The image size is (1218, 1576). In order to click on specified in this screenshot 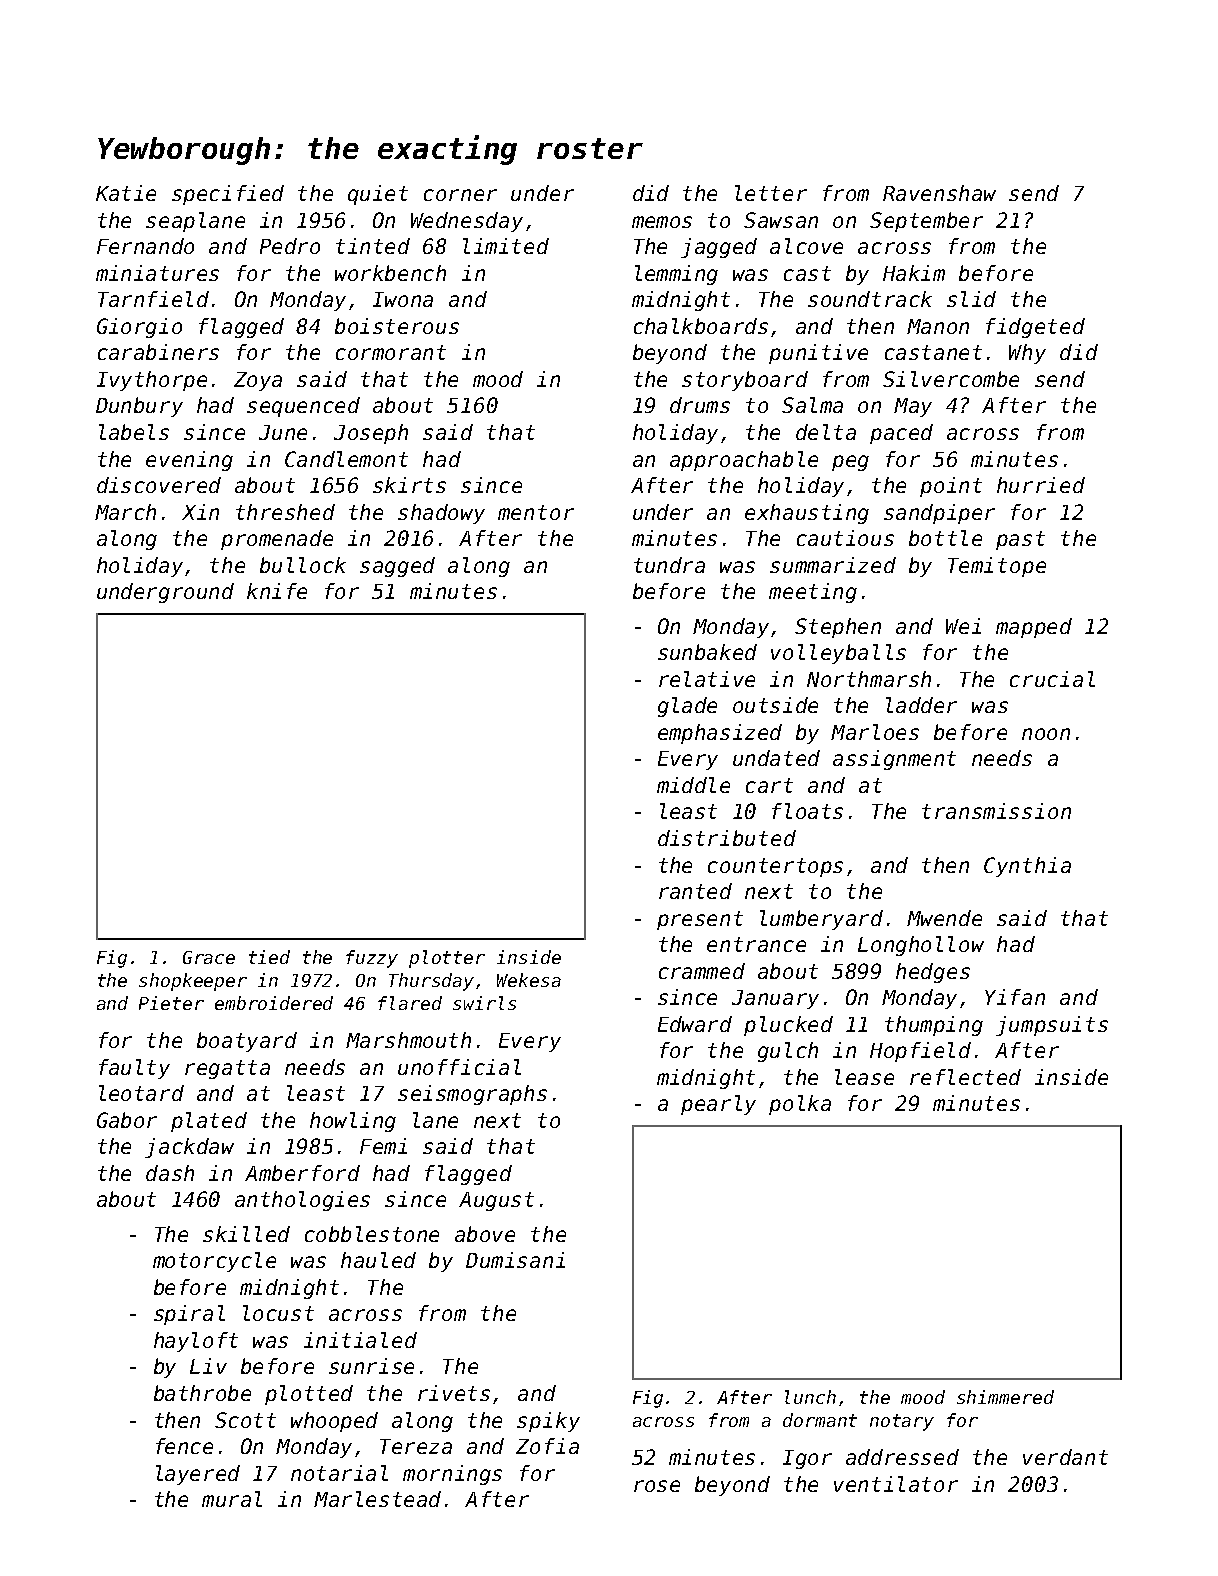, I will do `click(228, 195)`.
